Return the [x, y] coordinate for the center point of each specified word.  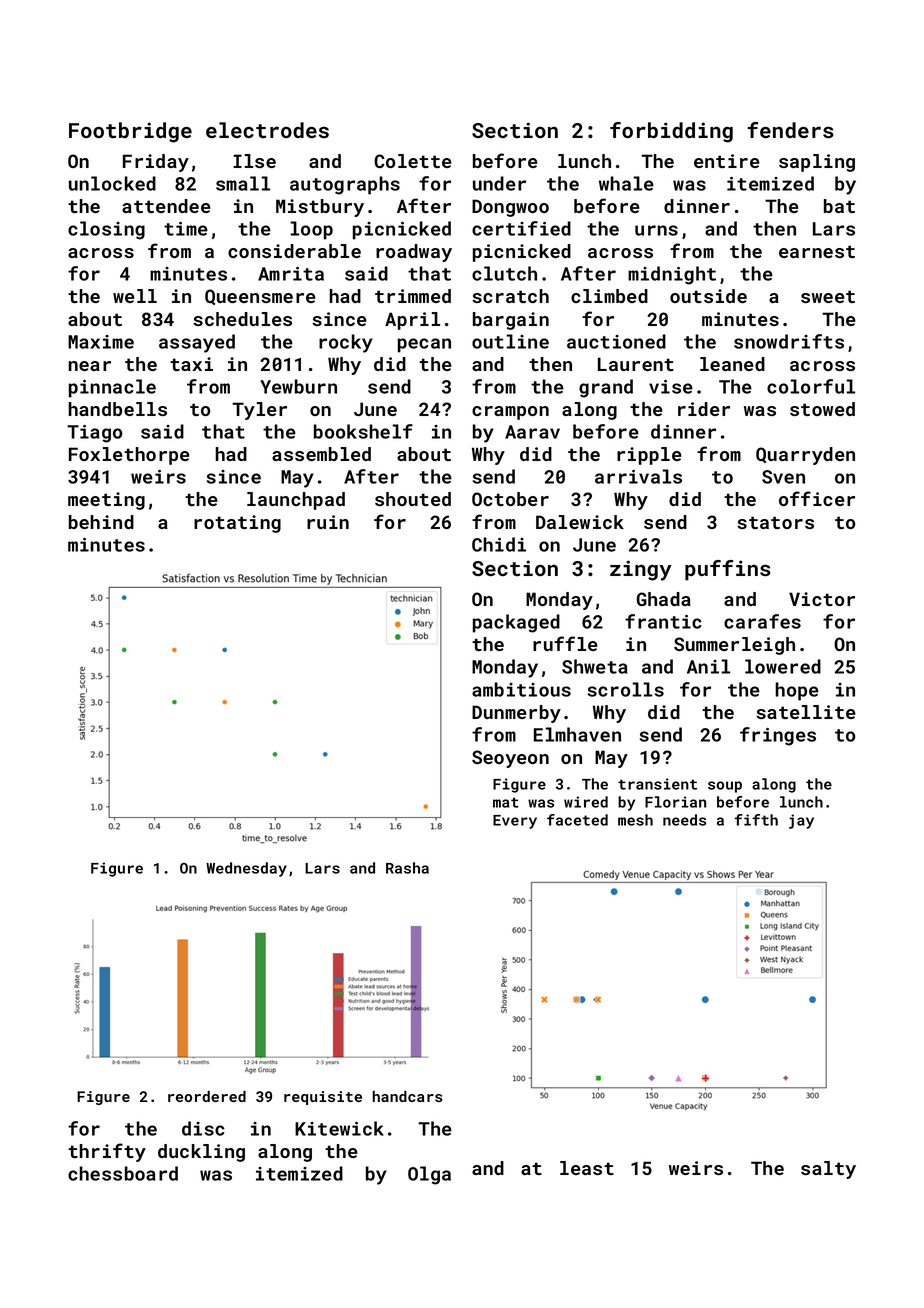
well [135, 296]
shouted [413, 499]
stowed [822, 409]
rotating [237, 524]
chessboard [123, 1173]
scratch [510, 296]
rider [704, 409]
